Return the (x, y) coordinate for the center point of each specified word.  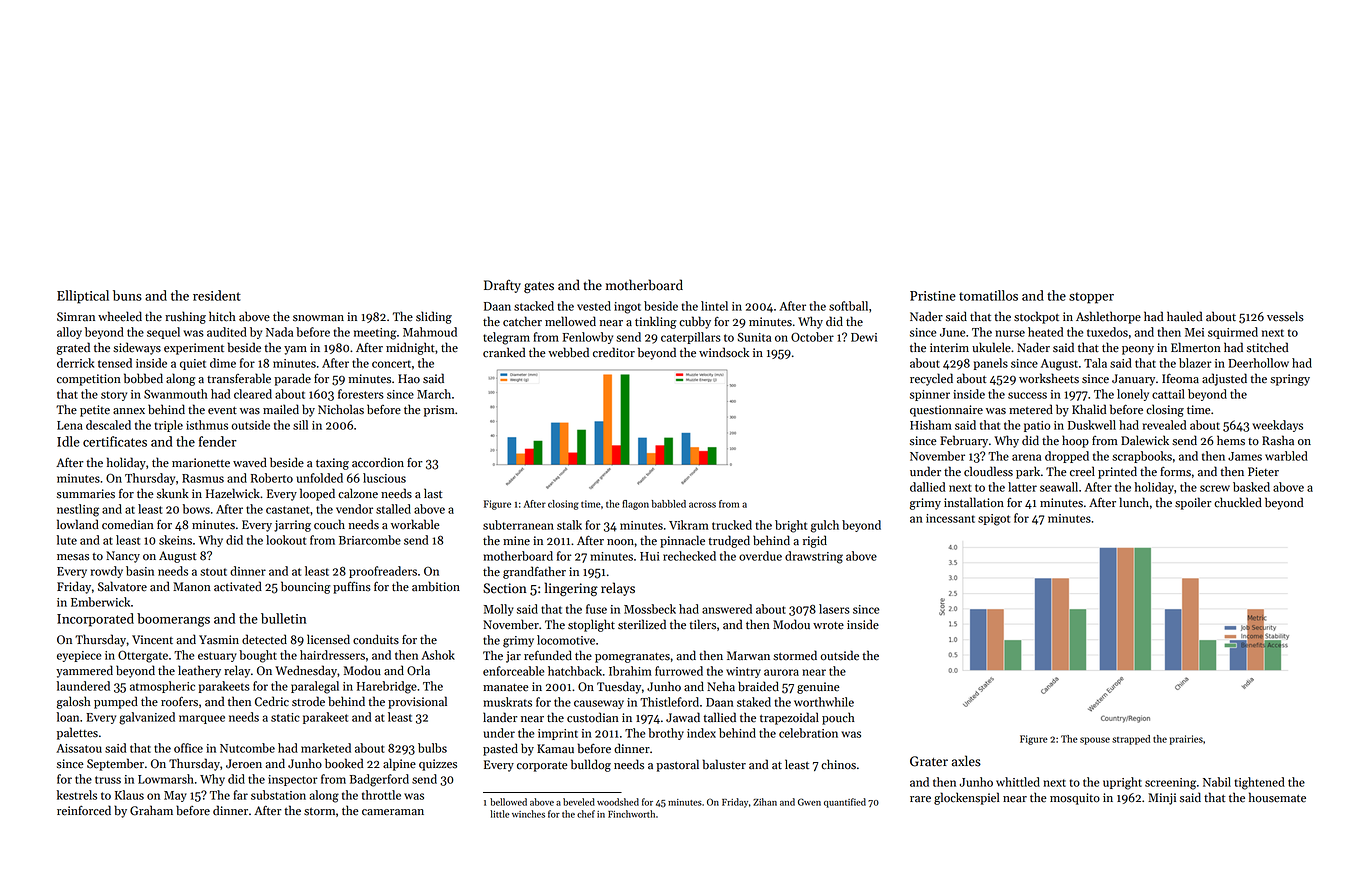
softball (848, 306)
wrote (828, 626)
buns (127, 295)
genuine (818, 688)
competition (89, 380)
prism (439, 411)
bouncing (306, 587)
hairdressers (332, 655)
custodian (593, 717)
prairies (1186, 740)
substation (278, 795)
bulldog (591, 765)
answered (727, 609)
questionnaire (946, 411)
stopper (1091, 298)
